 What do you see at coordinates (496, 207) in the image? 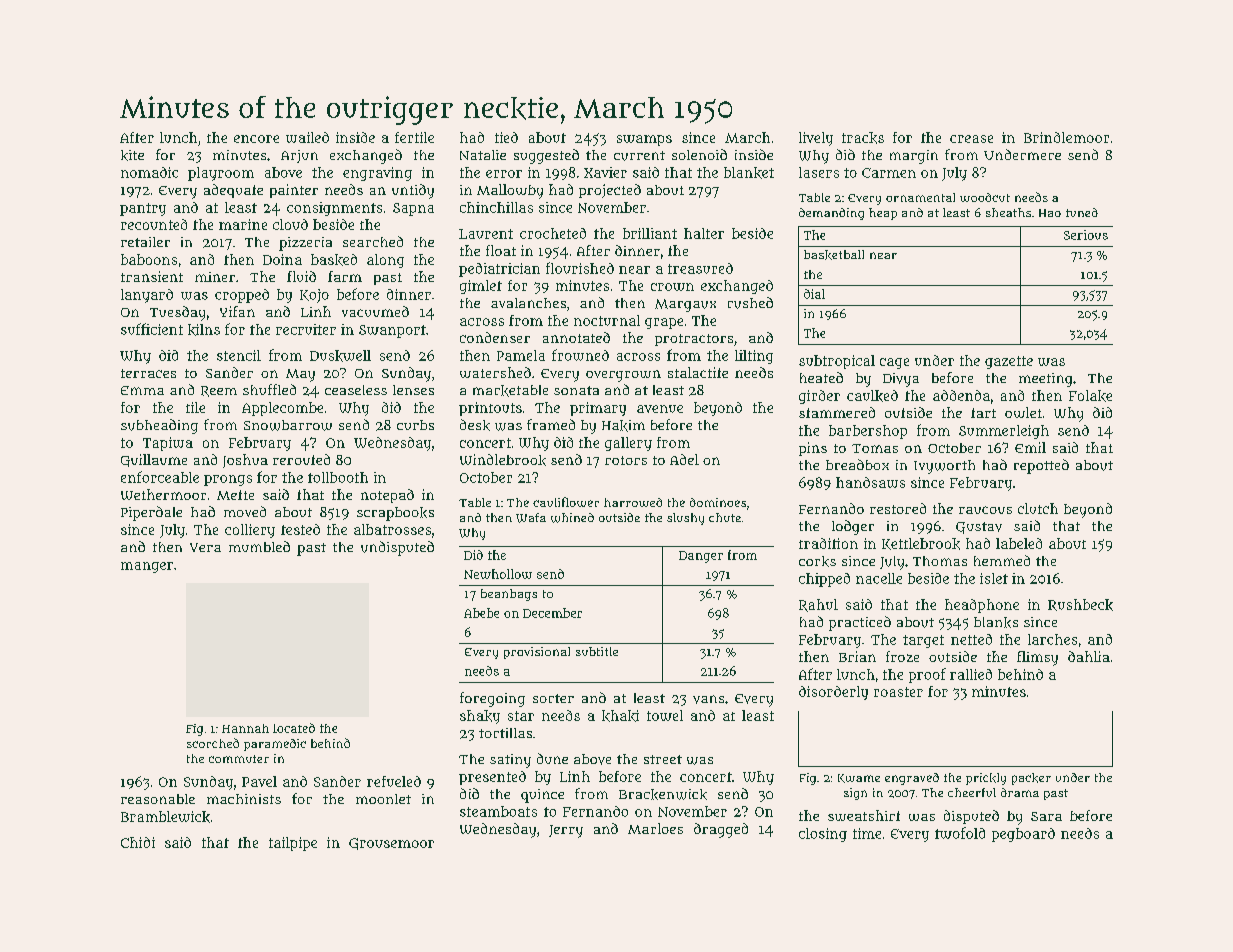
I see `chinchillas` at bounding box center [496, 207].
